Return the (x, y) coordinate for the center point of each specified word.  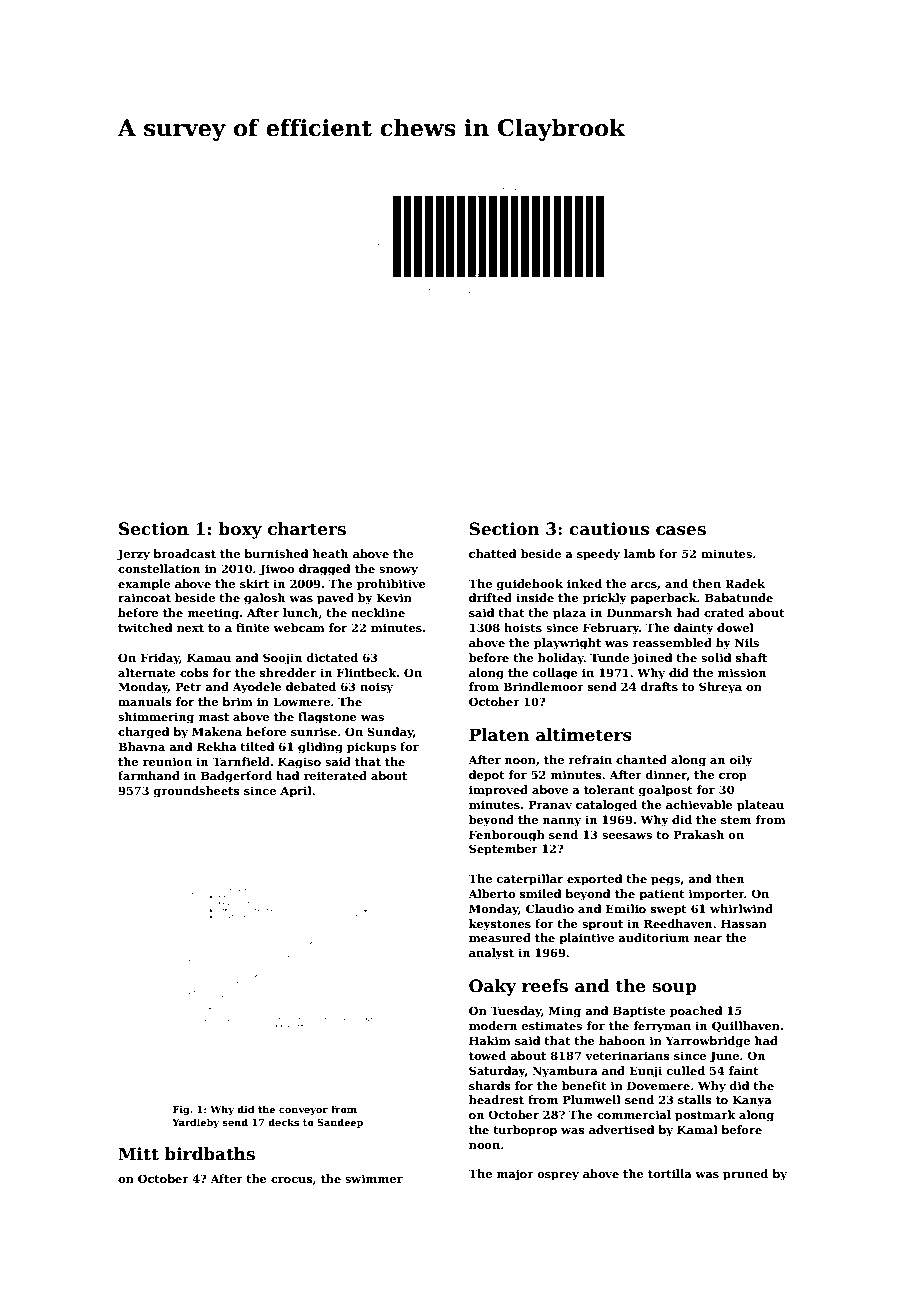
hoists (523, 627)
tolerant (609, 789)
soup (674, 989)
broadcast (184, 553)
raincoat (144, 597)
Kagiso (299, 763)
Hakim (490, 1040)
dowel (735, 627)
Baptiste (639, 1012)
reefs (545, 986)
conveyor (303, 1111)
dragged (325, 570)
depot (487, 776)
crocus (292, 1180)
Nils (747, 642)
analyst (491, 954)
